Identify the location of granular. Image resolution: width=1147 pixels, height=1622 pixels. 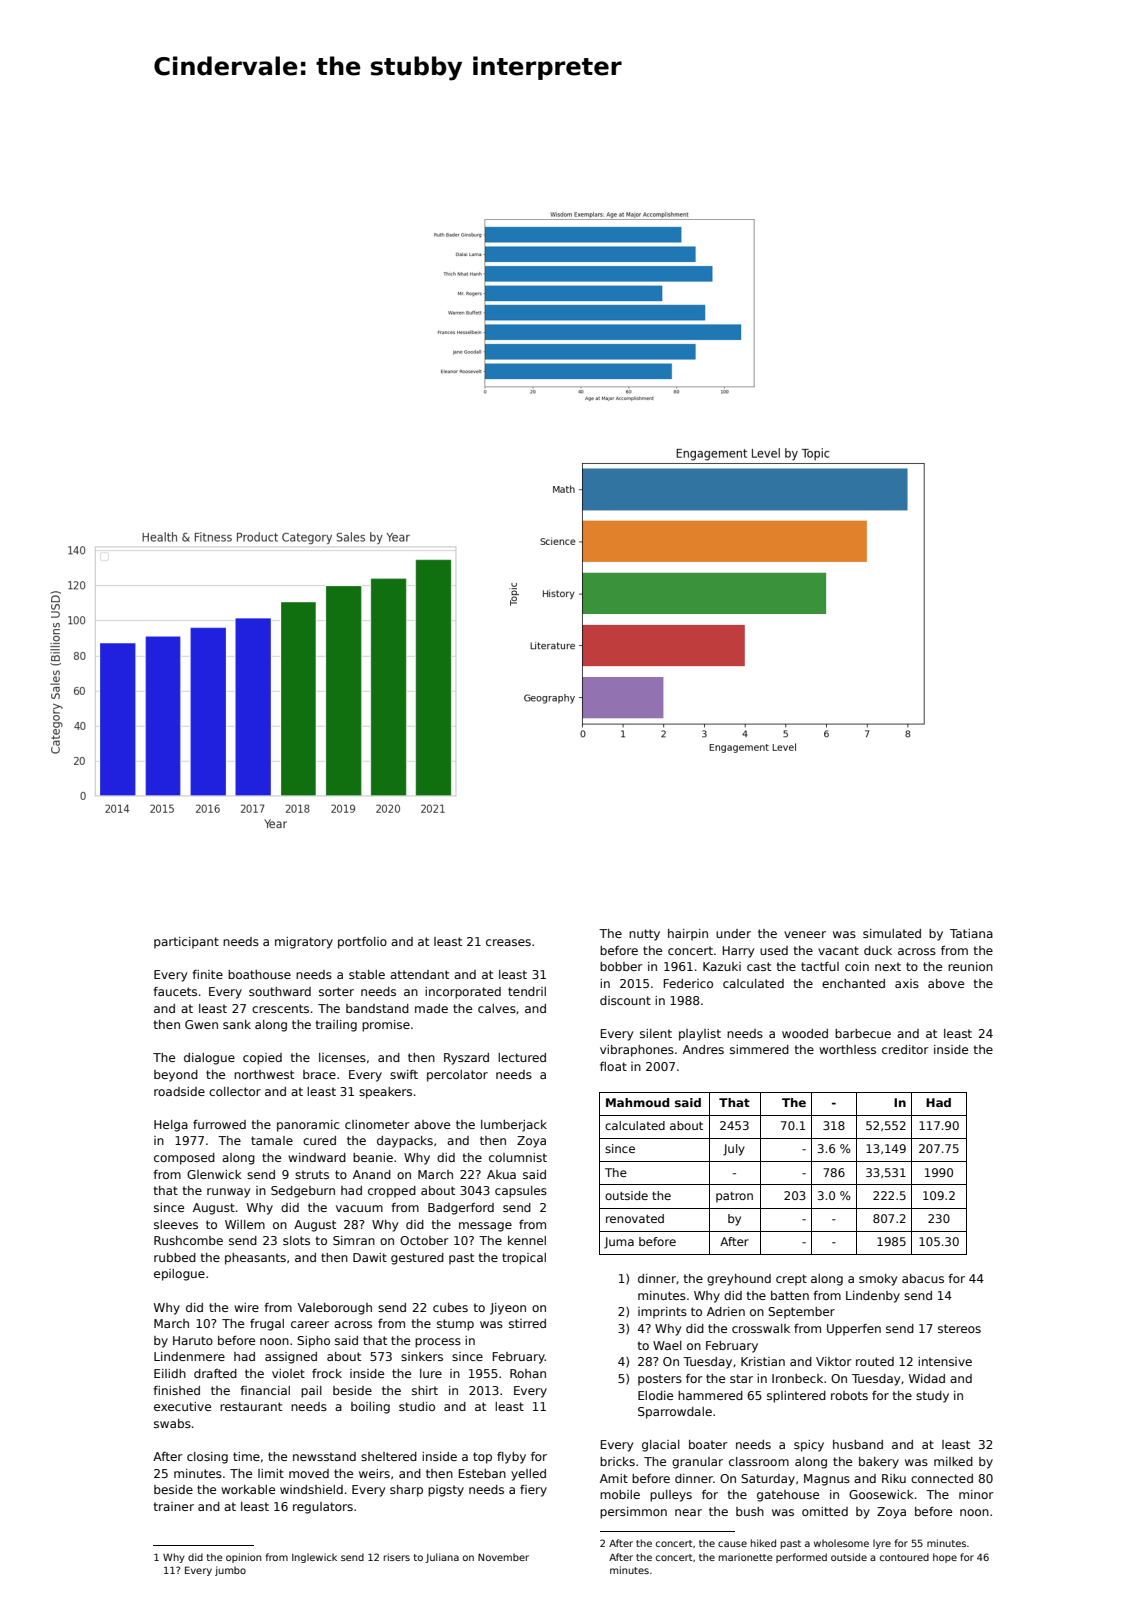
(697, 1463).
